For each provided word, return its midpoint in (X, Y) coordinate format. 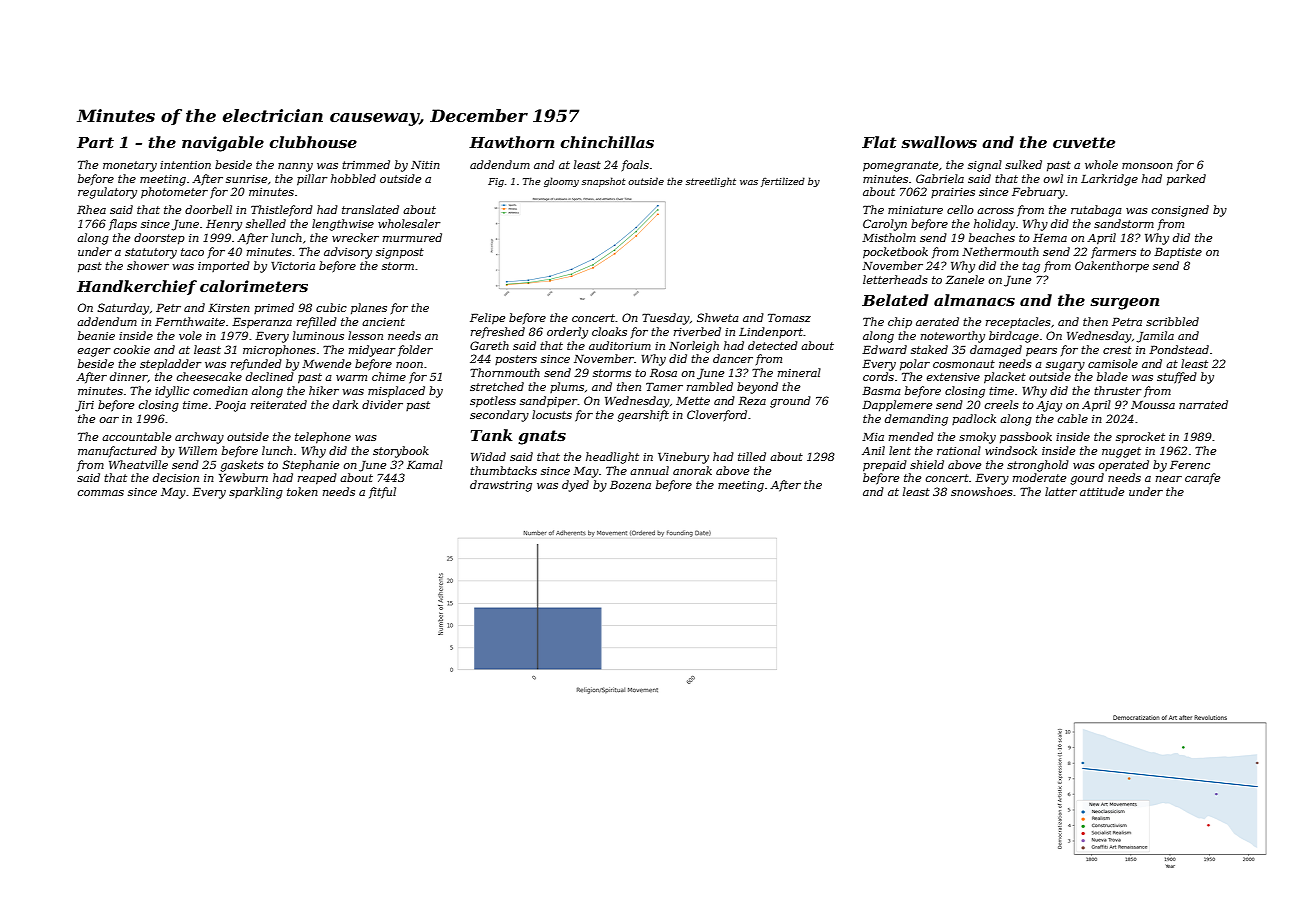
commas (101, 493)
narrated (1203, 404)
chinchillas (607, 142)
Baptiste (1178, 253)
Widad (488, 456)
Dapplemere (897, 406)
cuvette (1084, 142)
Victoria (293, 266)
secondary (499, 416)
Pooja (230, 406)
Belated (895, 300)
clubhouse (313, 142)
